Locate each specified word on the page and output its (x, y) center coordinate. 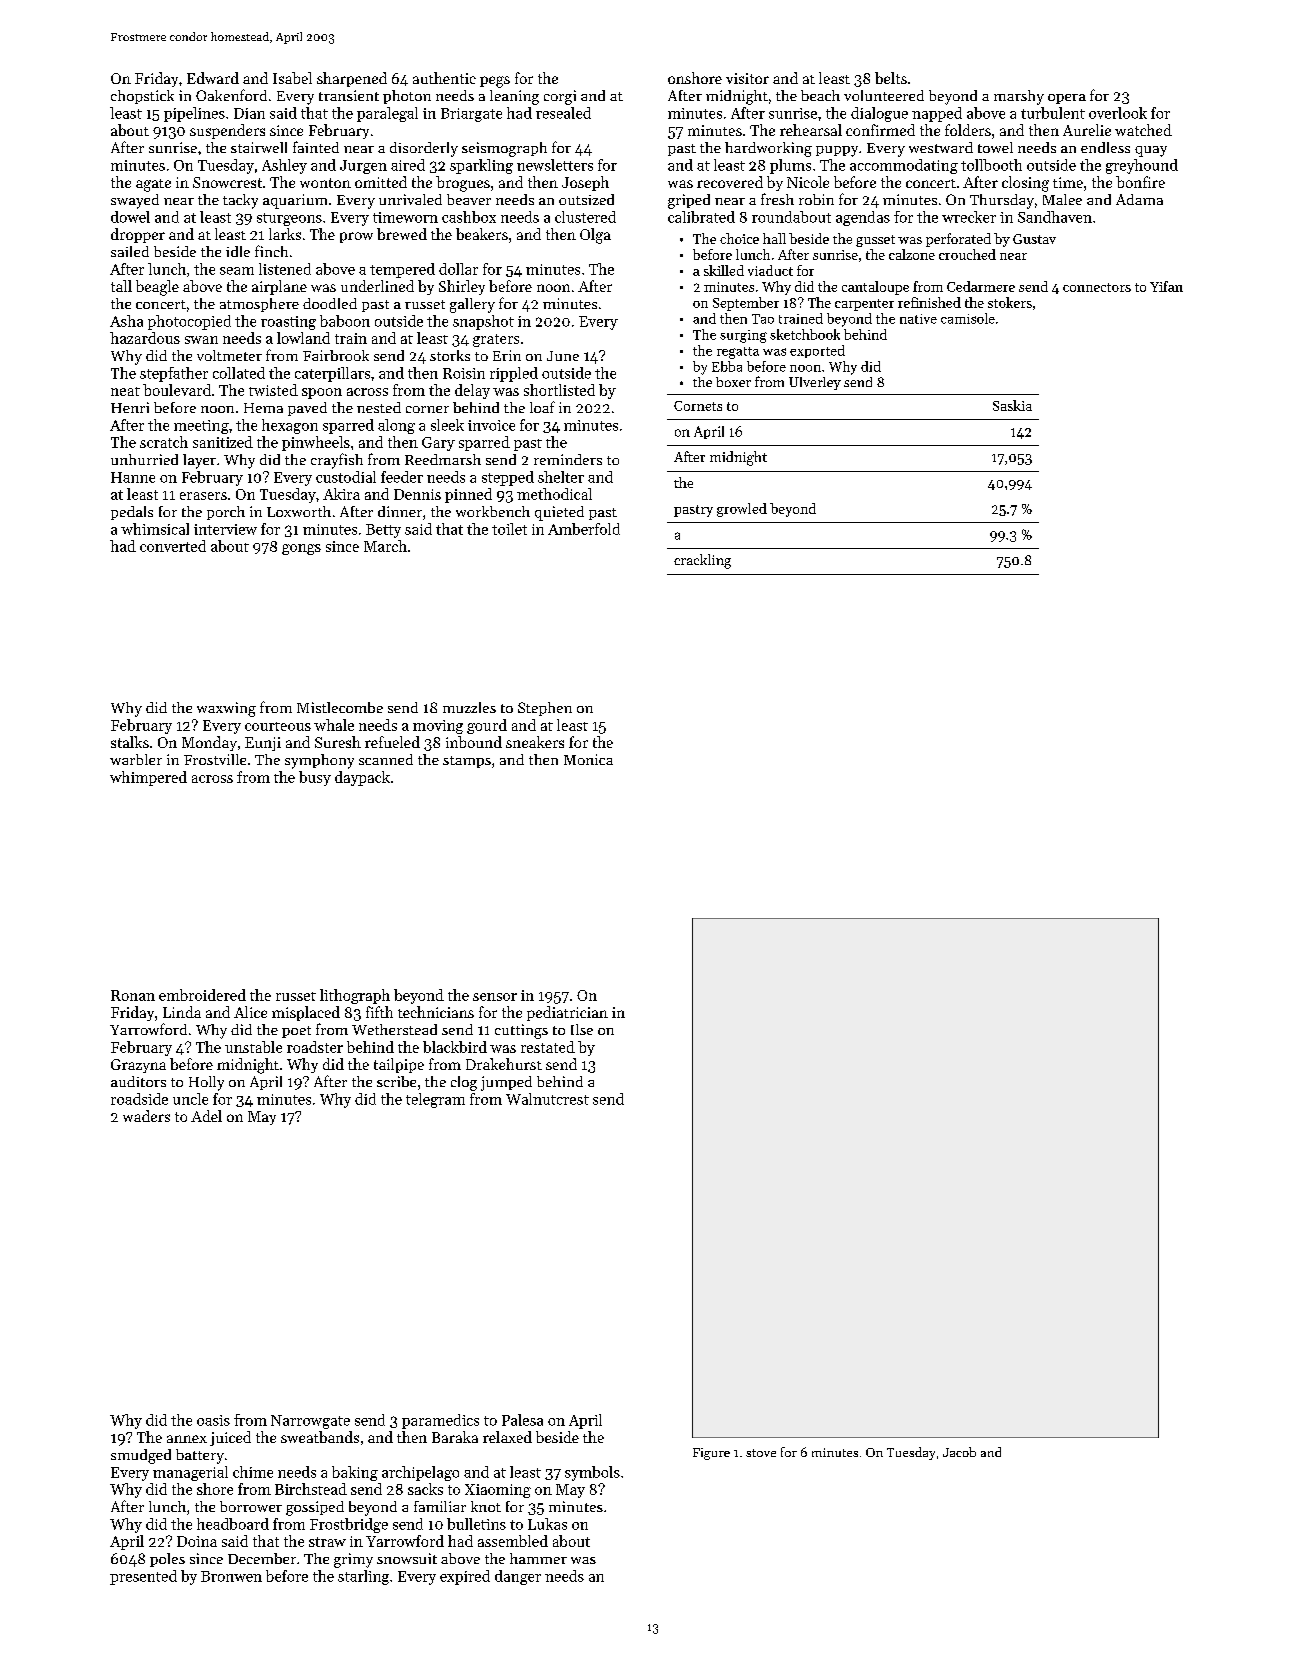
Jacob (959, 1452)
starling (363, 1577)
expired (465, 1577)
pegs (495, 82)
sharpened (352, 79)
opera (1067, 99)
